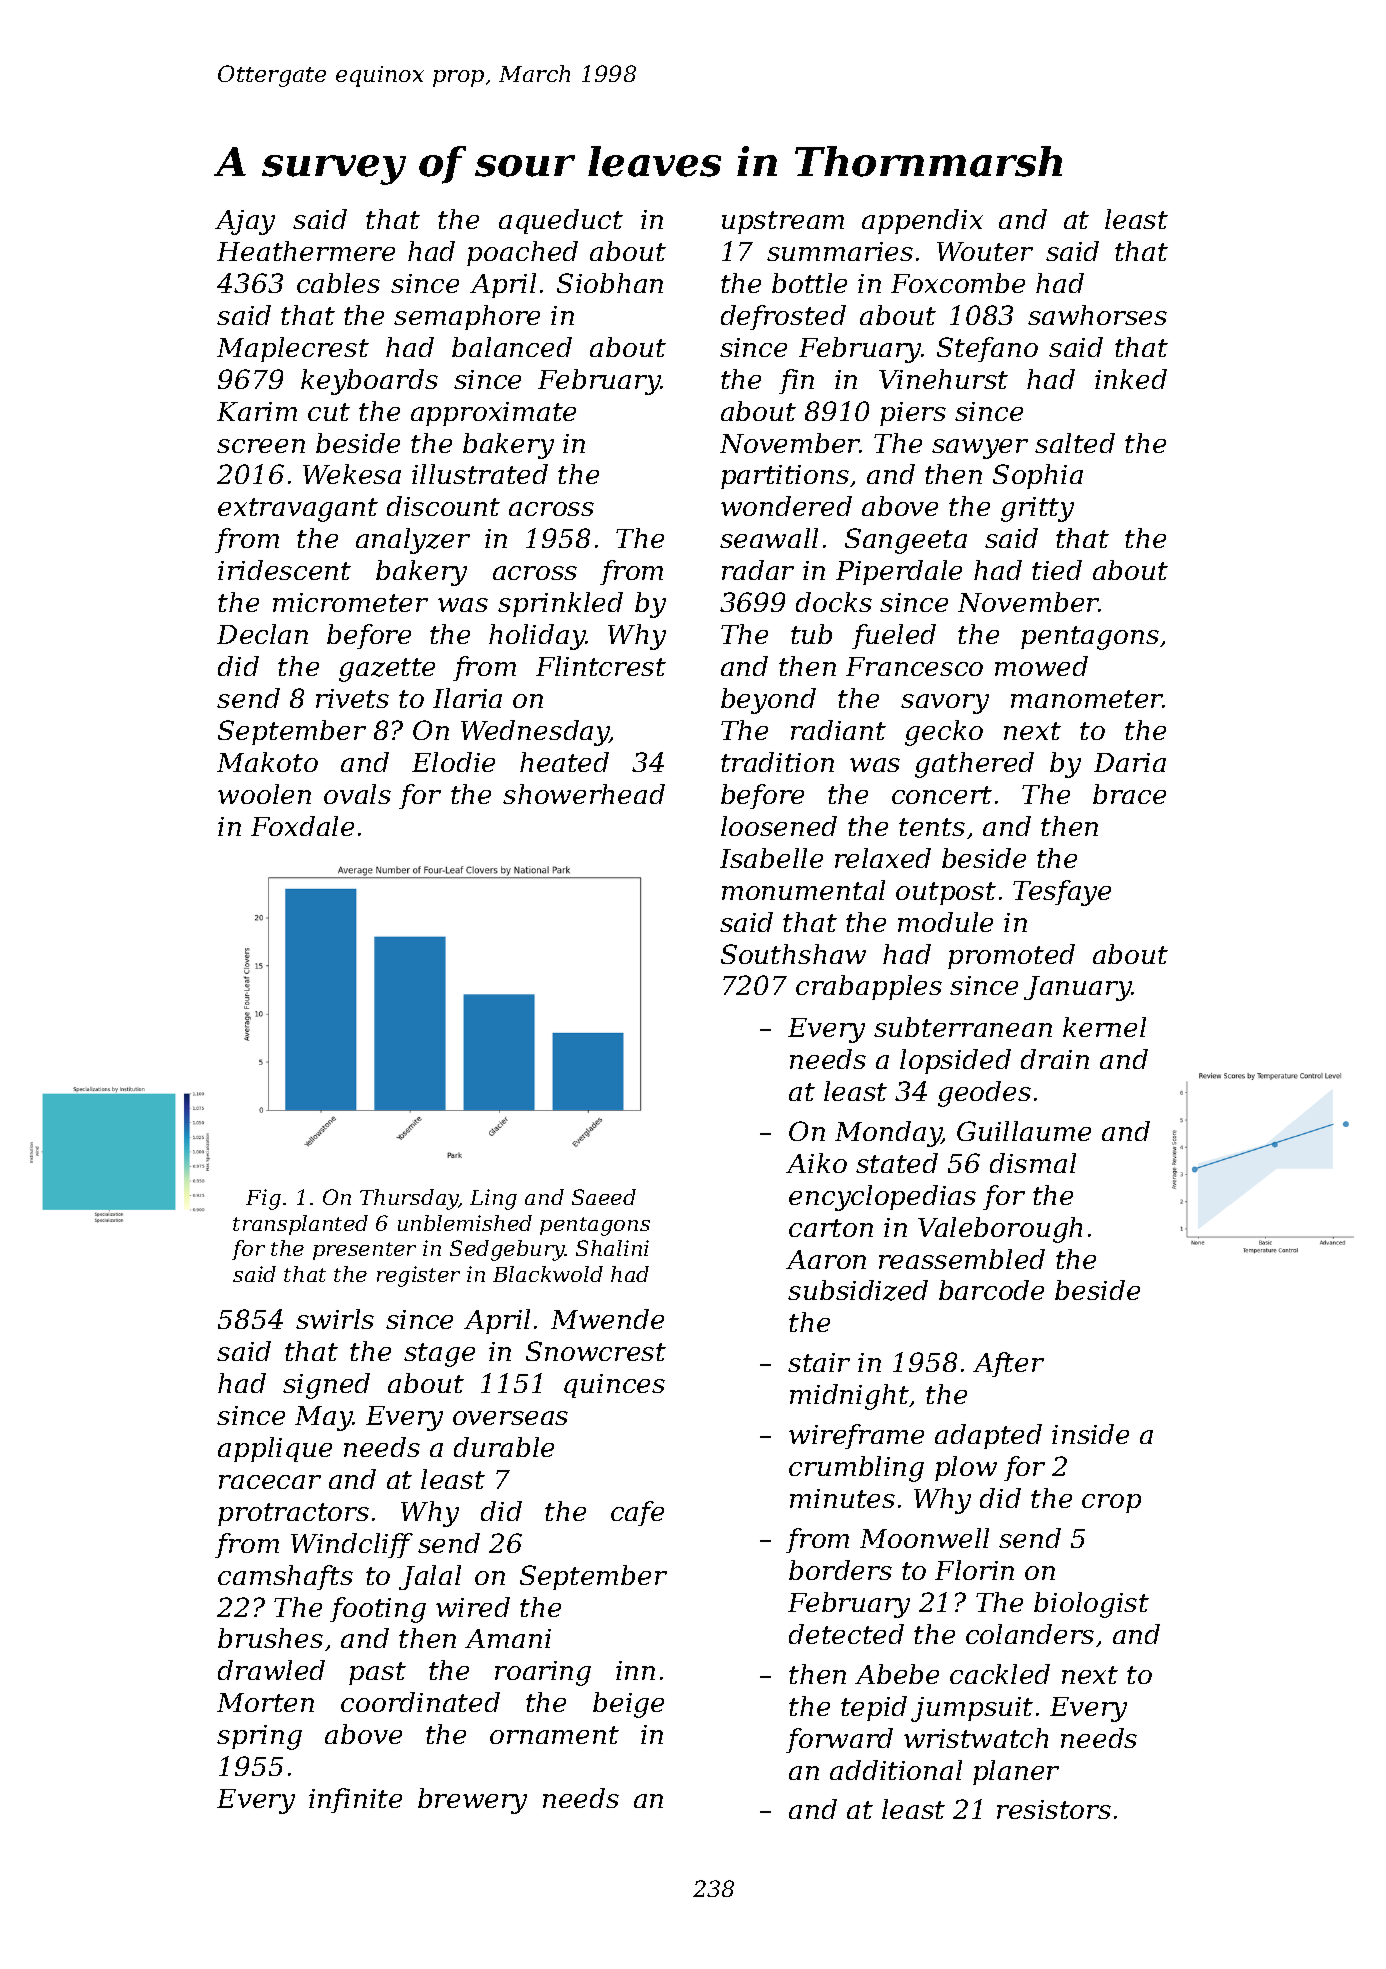 The width and height of the page is (1386, 1969). What do you see at coordinates (302, 826) in the page?
I see `Foxdale` at bounding box center [302, 826].
